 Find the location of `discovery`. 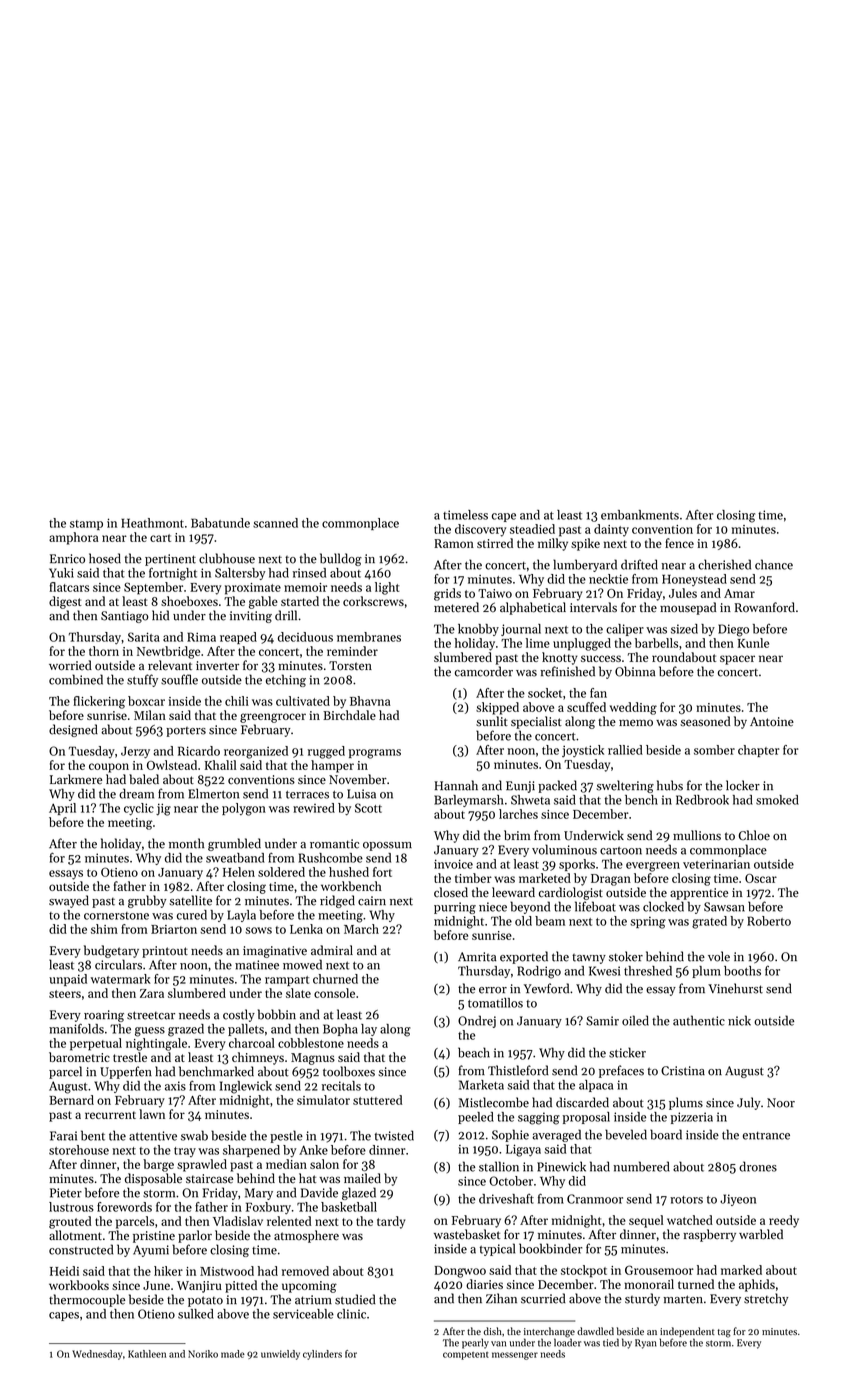

discovery is located at coordinates (480, 530).
